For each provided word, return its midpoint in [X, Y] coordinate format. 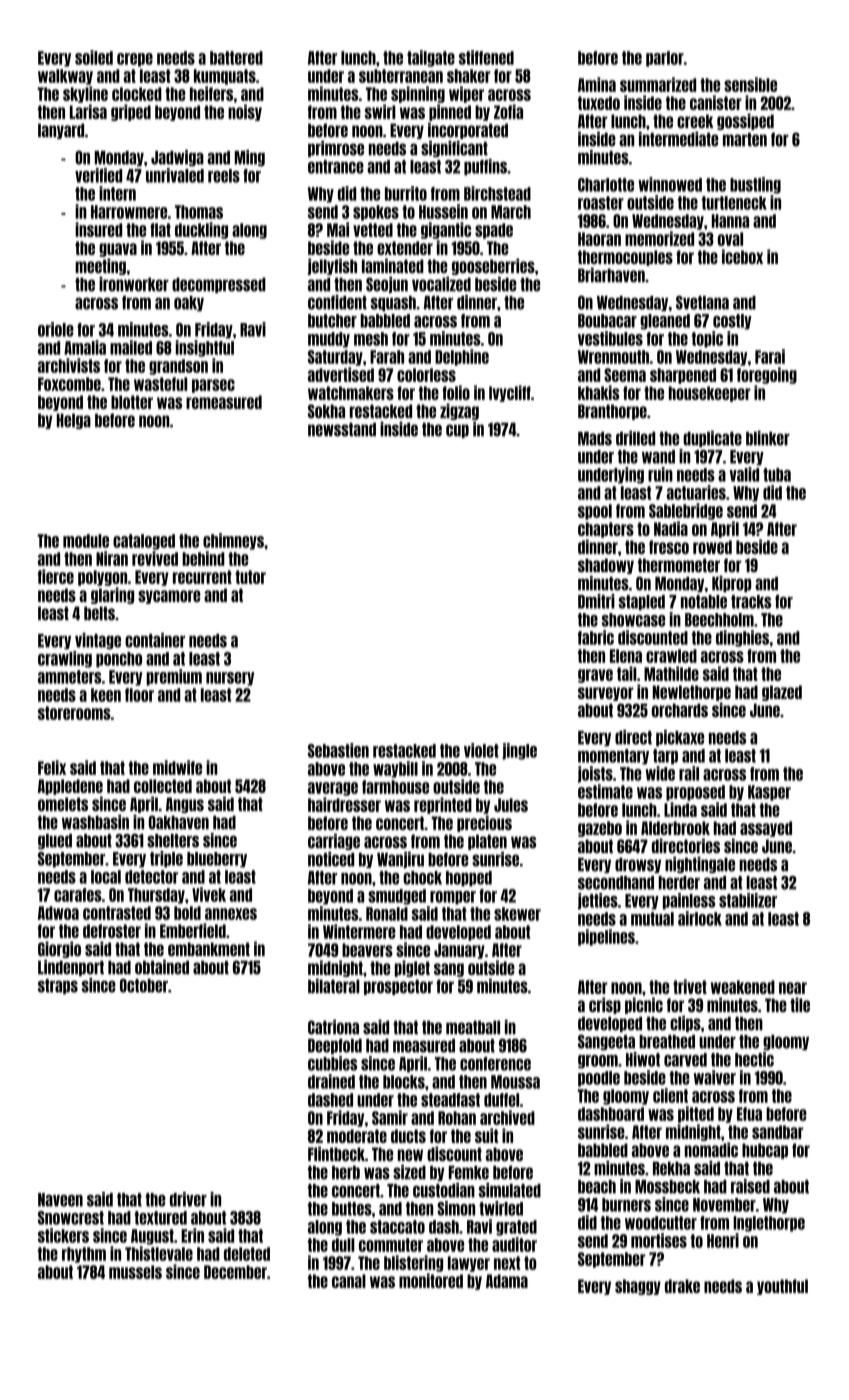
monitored [431, 1280]
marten [745, 139]
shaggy [638, 1287]
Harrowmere [129, 212]
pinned [450, 112]
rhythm [84, 1255]
